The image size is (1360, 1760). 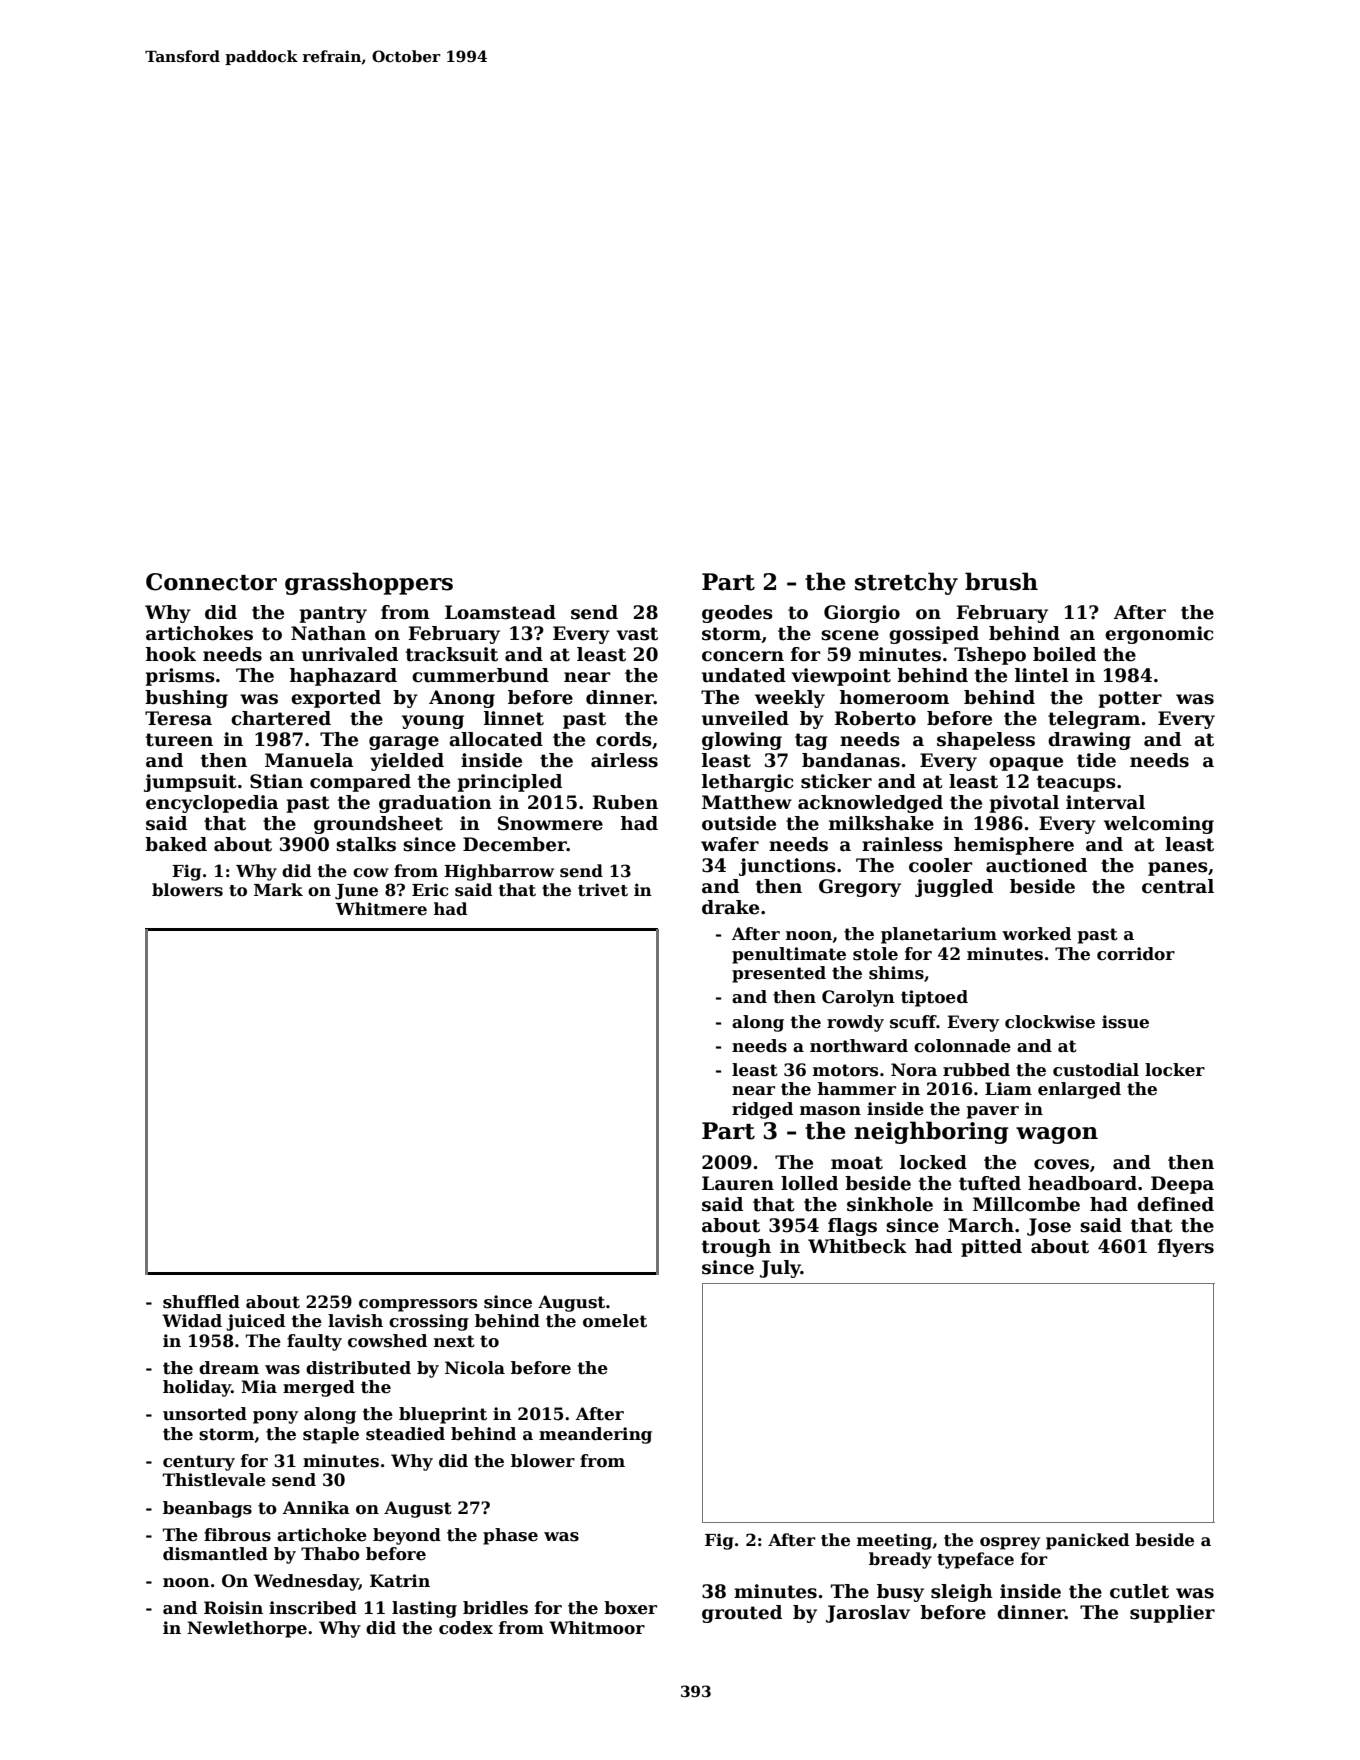 I want to click on tureen, so click(x=179, y=740).
